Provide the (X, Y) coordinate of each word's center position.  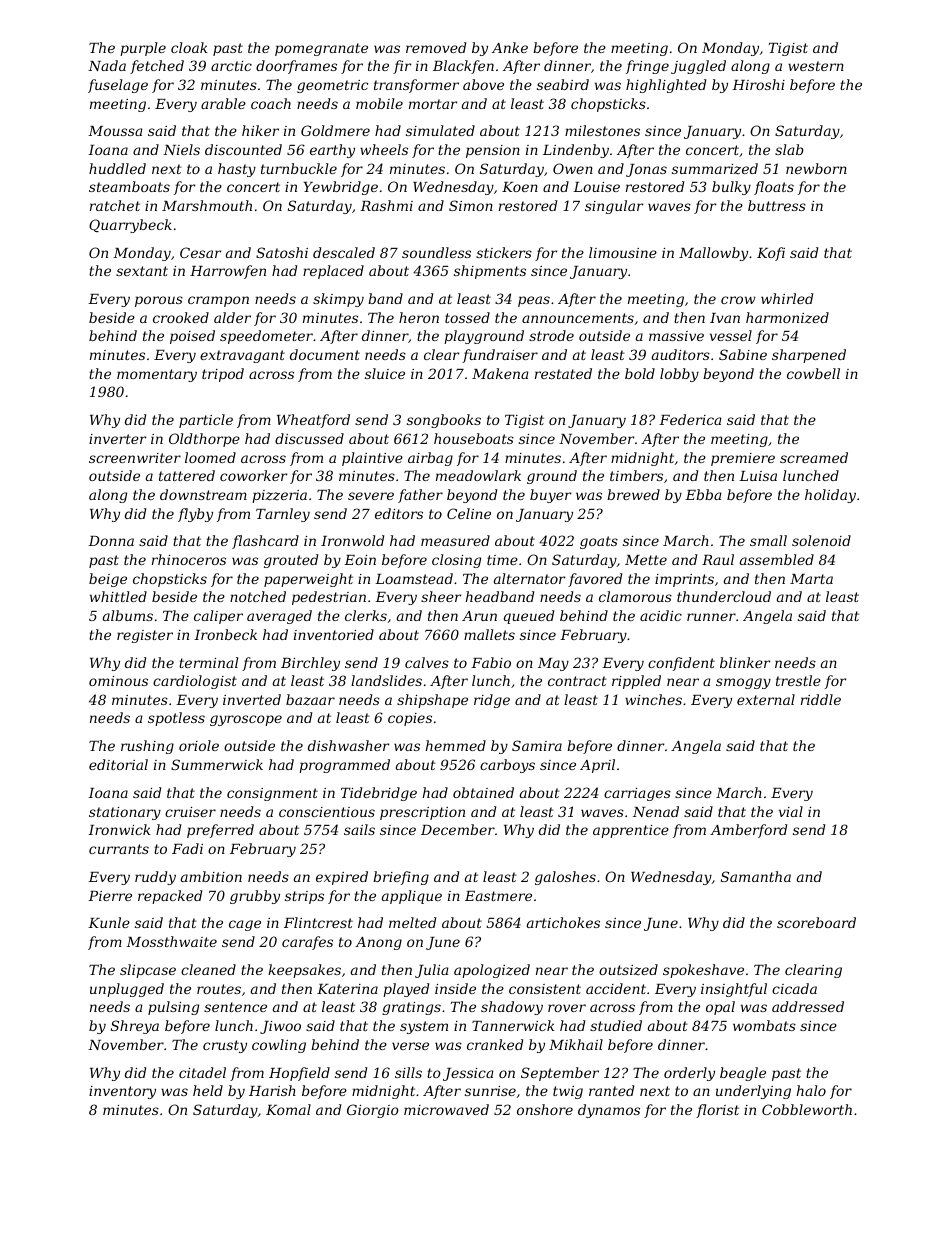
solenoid (821, 540)
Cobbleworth (807, 1109)
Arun (479, 616)
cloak (189, 47)
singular (614, 207)
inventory (122, 1092)
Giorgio (373, 1111)
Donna (111, 541)
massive (676, 336)
